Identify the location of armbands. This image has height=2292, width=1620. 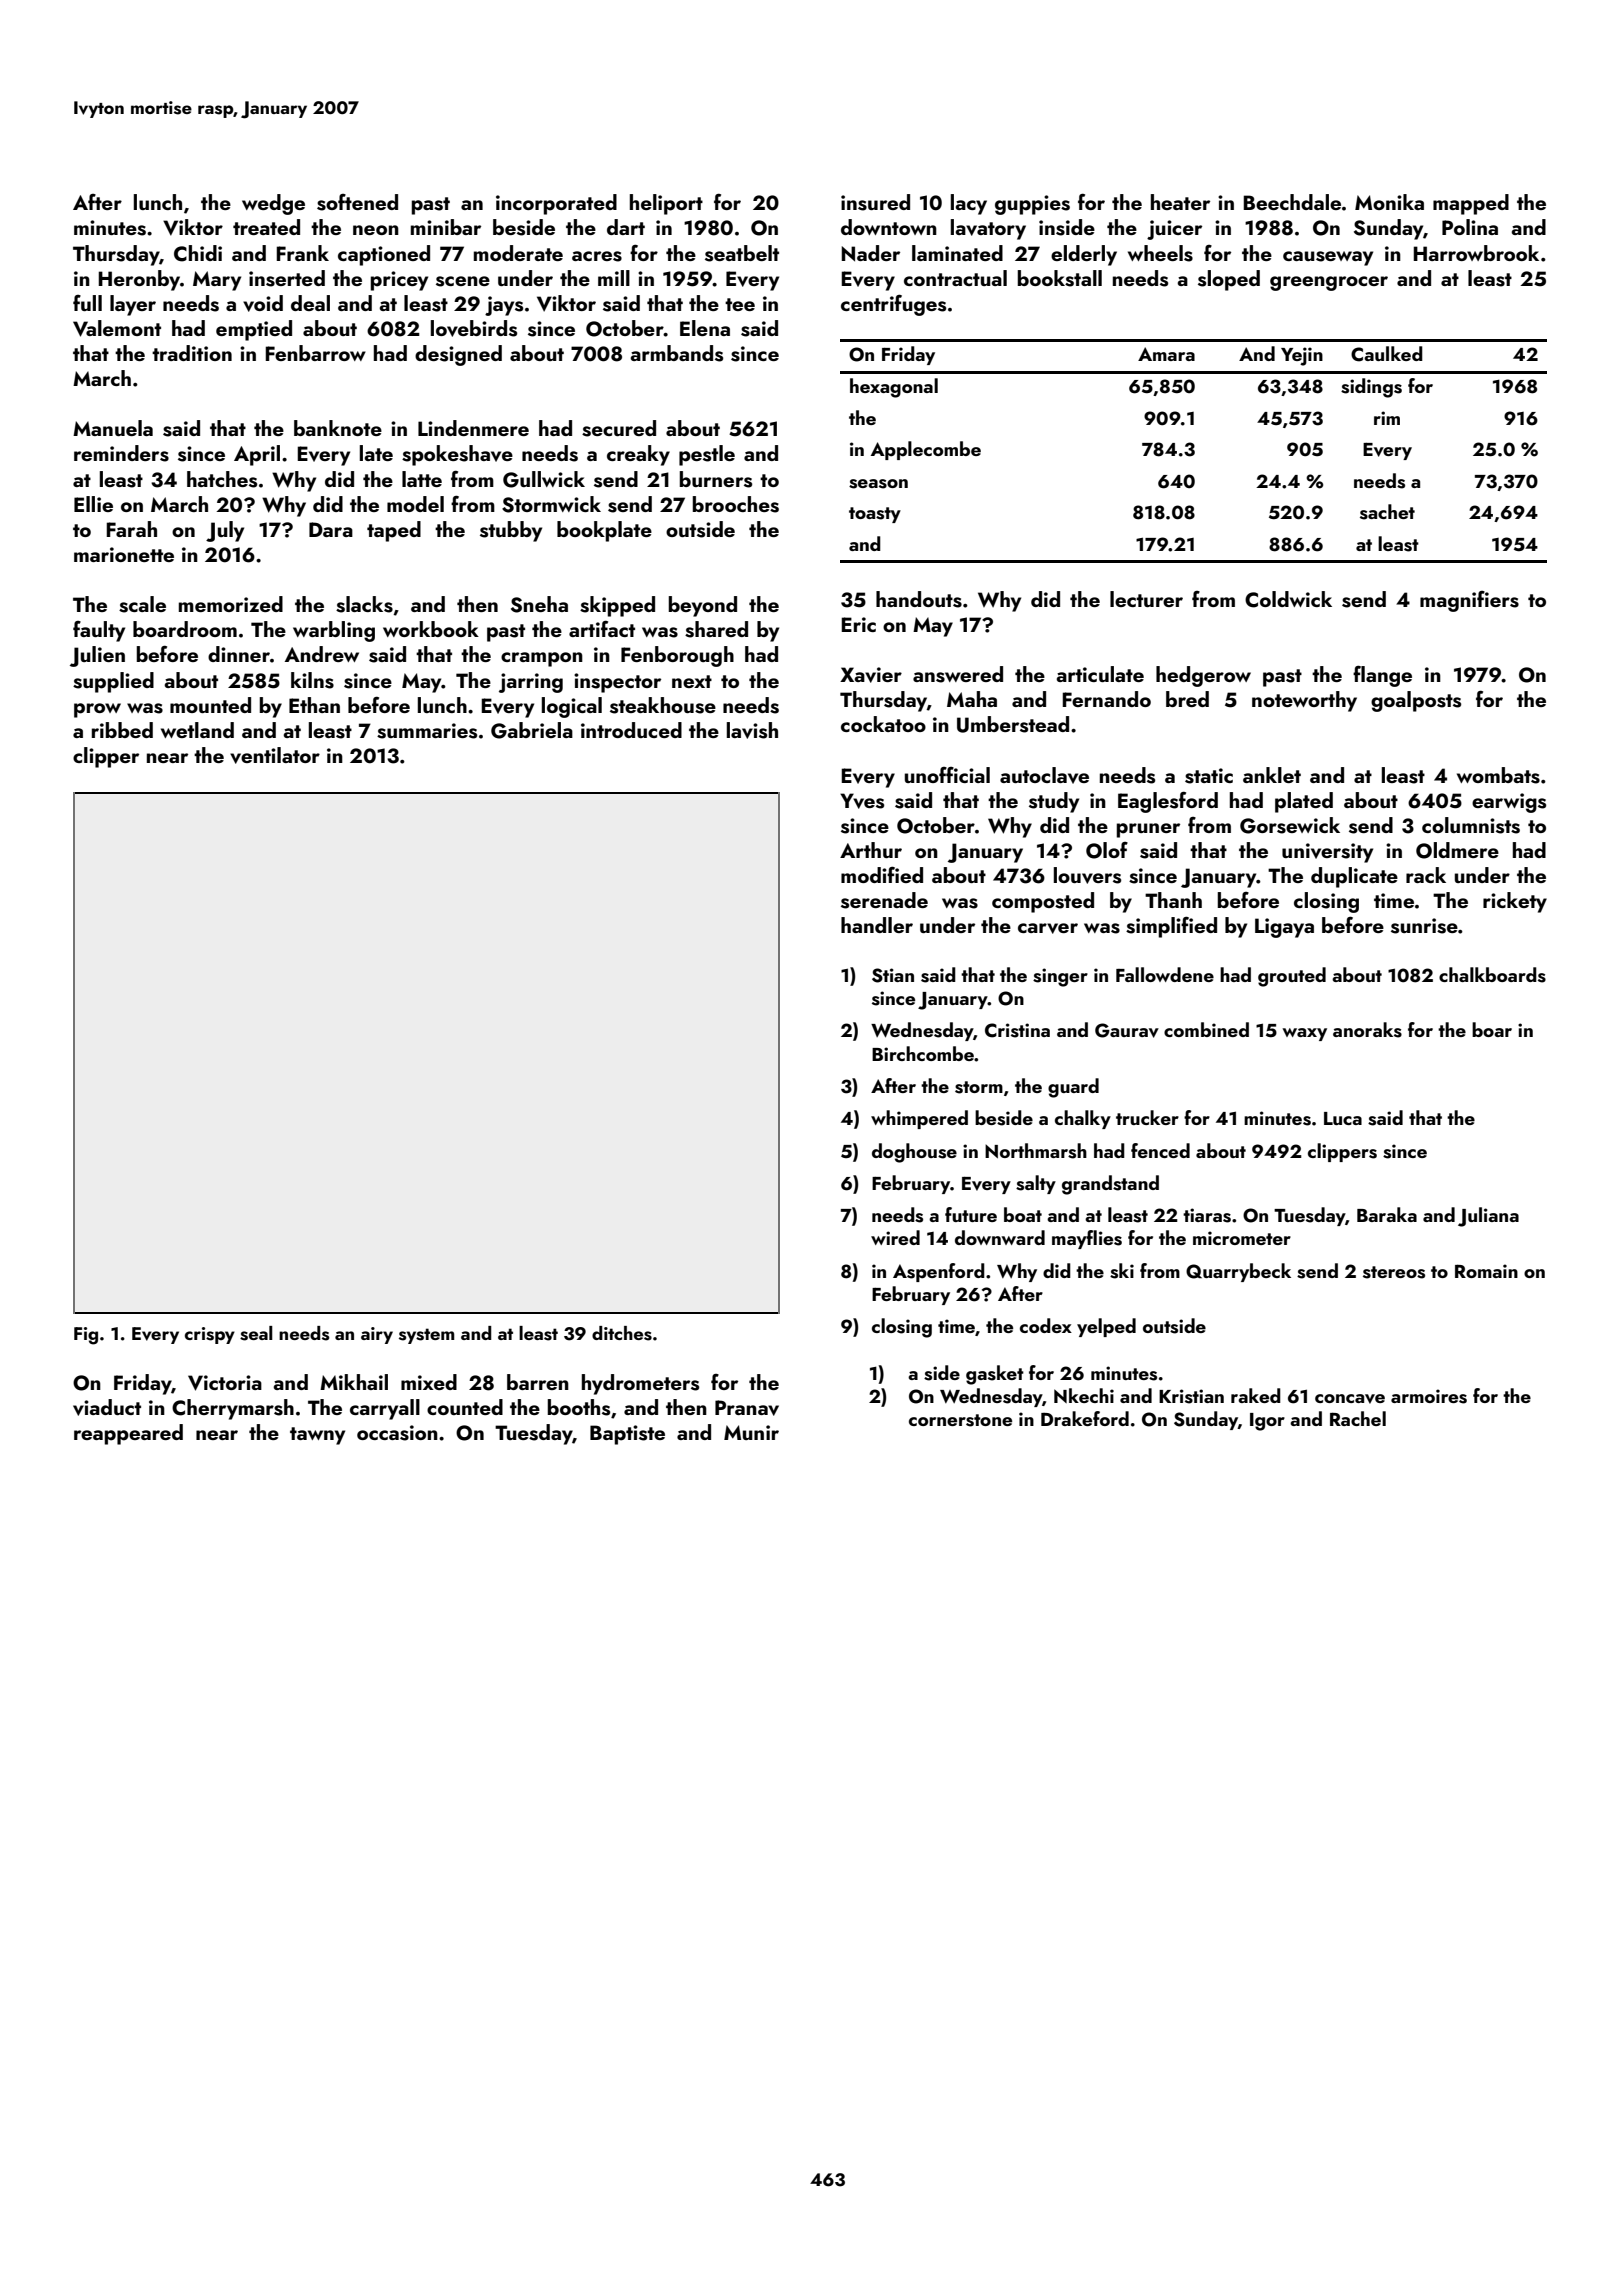
(676, 353).
